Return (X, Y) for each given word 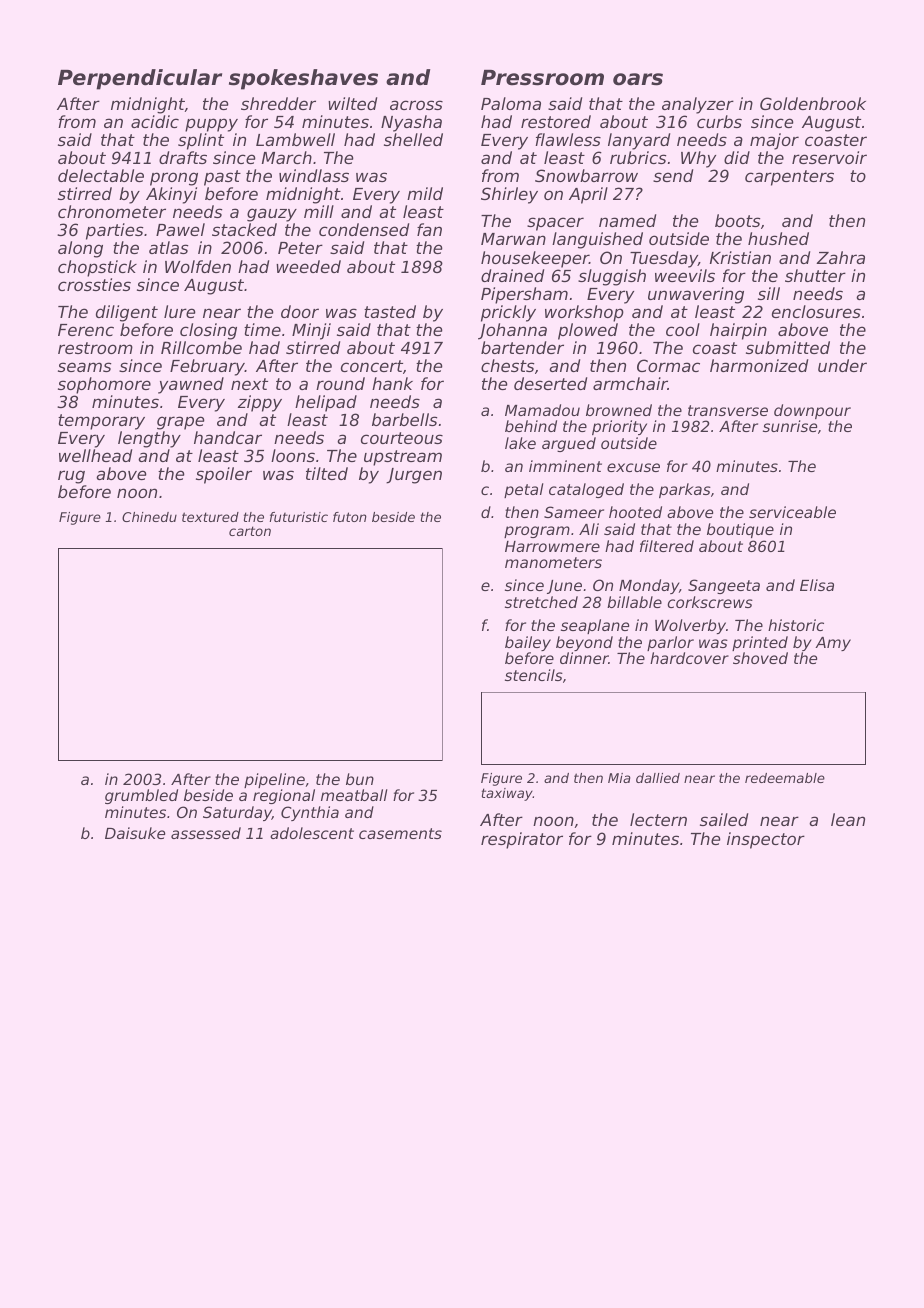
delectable (101, 175)
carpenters (789, 178)
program (537, 532)
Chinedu (149, 517)
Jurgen (414, 476)
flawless (568, 139)
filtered (667, 546)
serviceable (792, 512)
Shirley (509, 195)
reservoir (829, 157)
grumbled (141, 796)
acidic (155, 121)
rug (71, 477)
